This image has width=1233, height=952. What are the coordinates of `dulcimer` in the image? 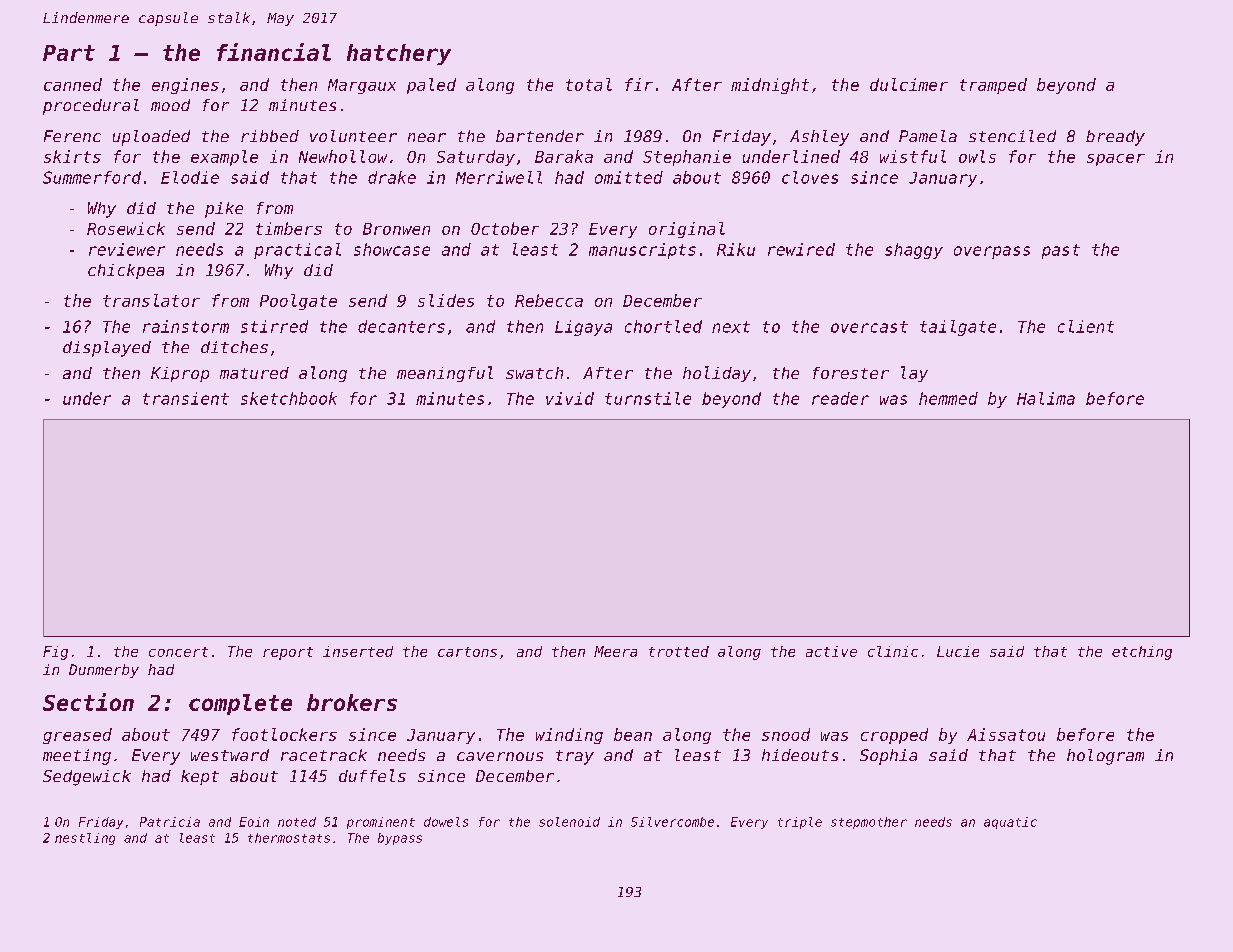 It's located at (909, 84).
